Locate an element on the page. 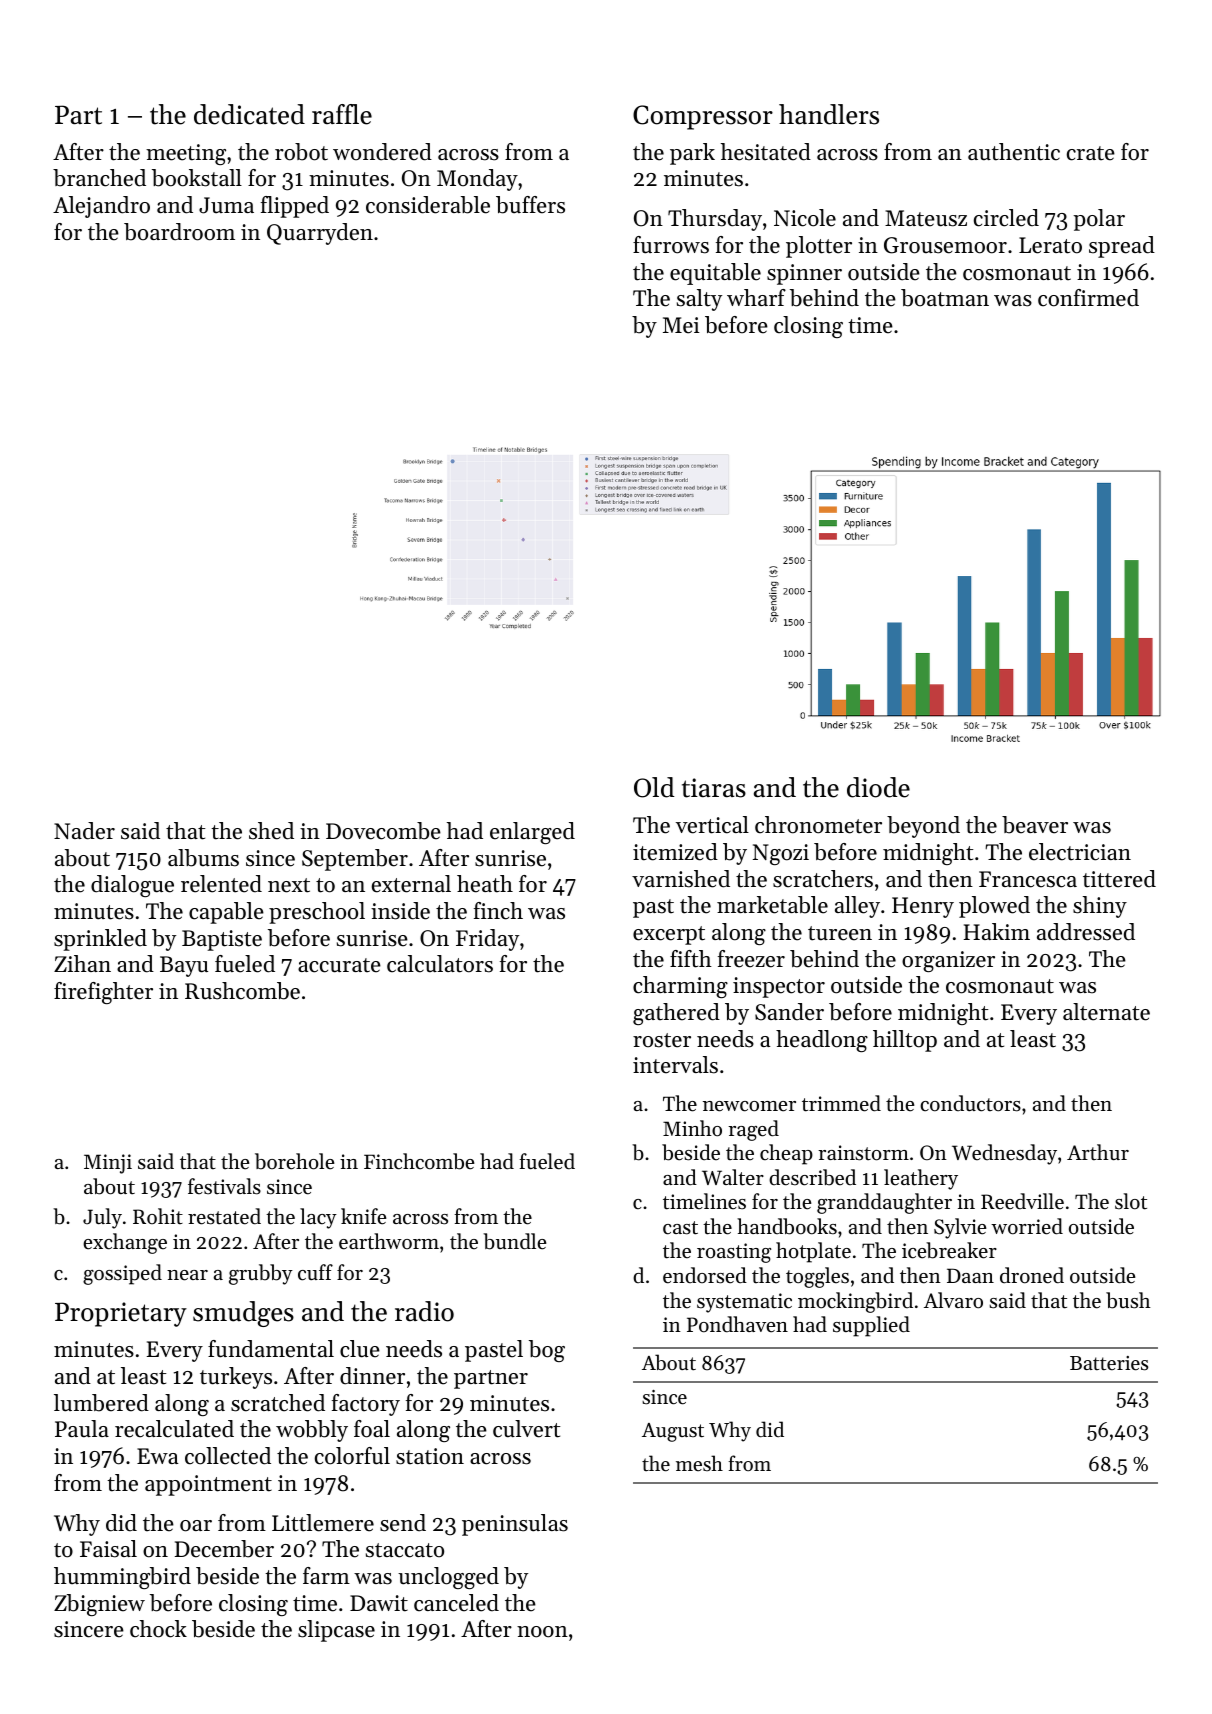 This page has width=1212, height=1714. Dovecombe is located at coordinates (383, 831).
